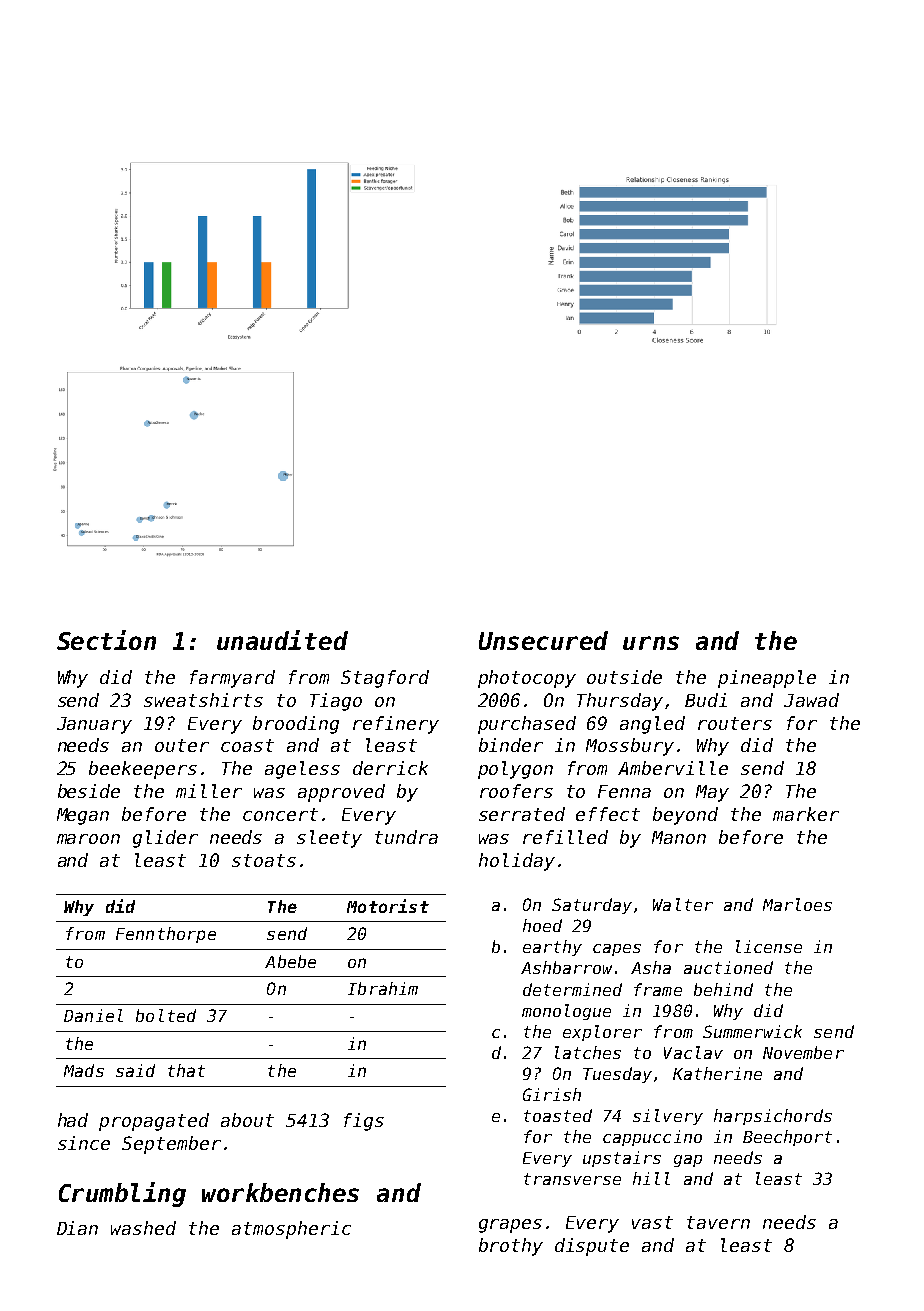 The width and height of the page is (924, 1311). Describe the element at coordinates (290, 961) in the page. I see `Abebe` at that location.
